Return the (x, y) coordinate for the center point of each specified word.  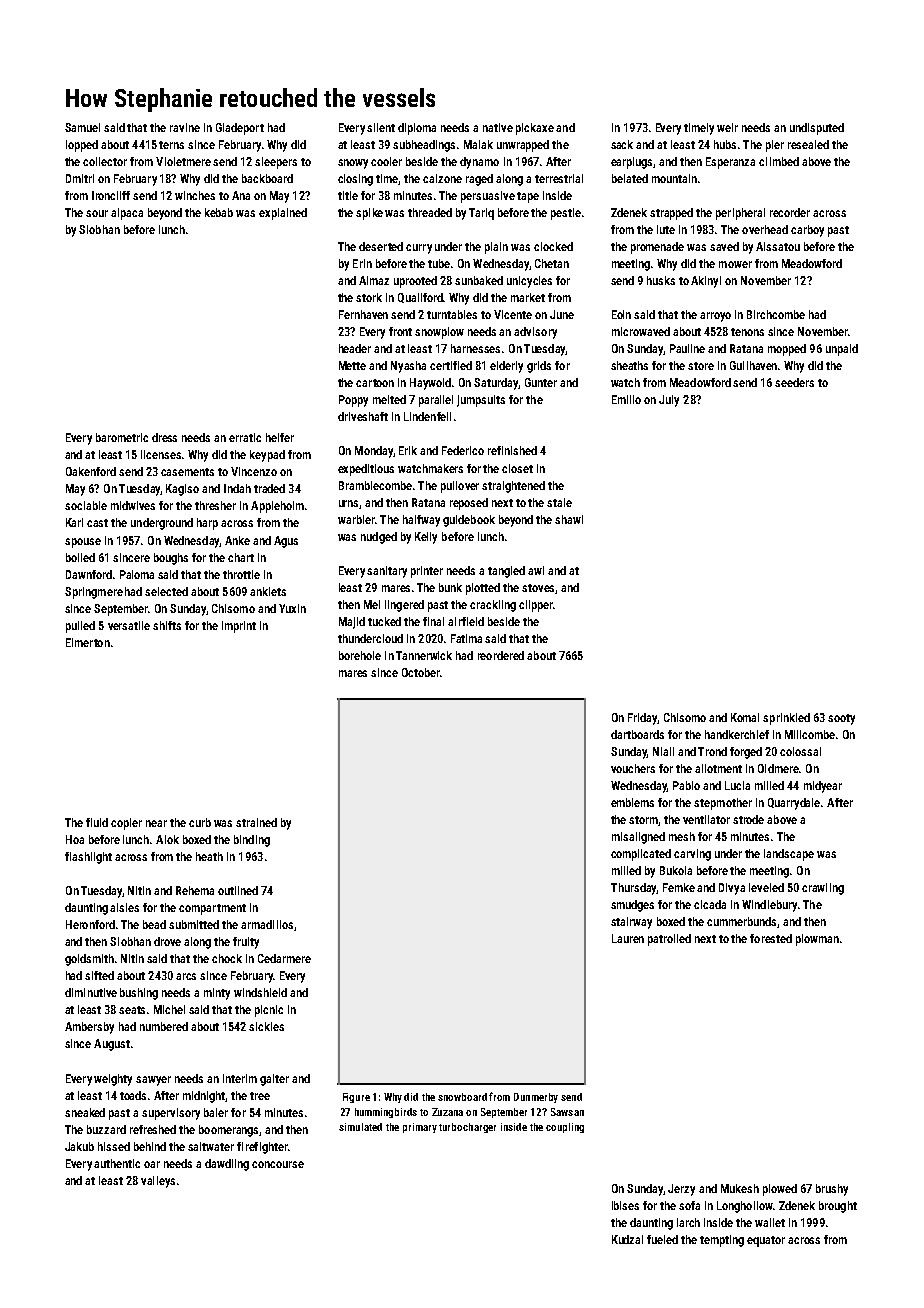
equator (766, 1241)
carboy (807, 231)
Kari (74, 522)
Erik (408, 450)
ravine (185, 127)
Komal (745, 717)
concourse (278, 1164)
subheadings (424, 146)
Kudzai (627, 1239)
